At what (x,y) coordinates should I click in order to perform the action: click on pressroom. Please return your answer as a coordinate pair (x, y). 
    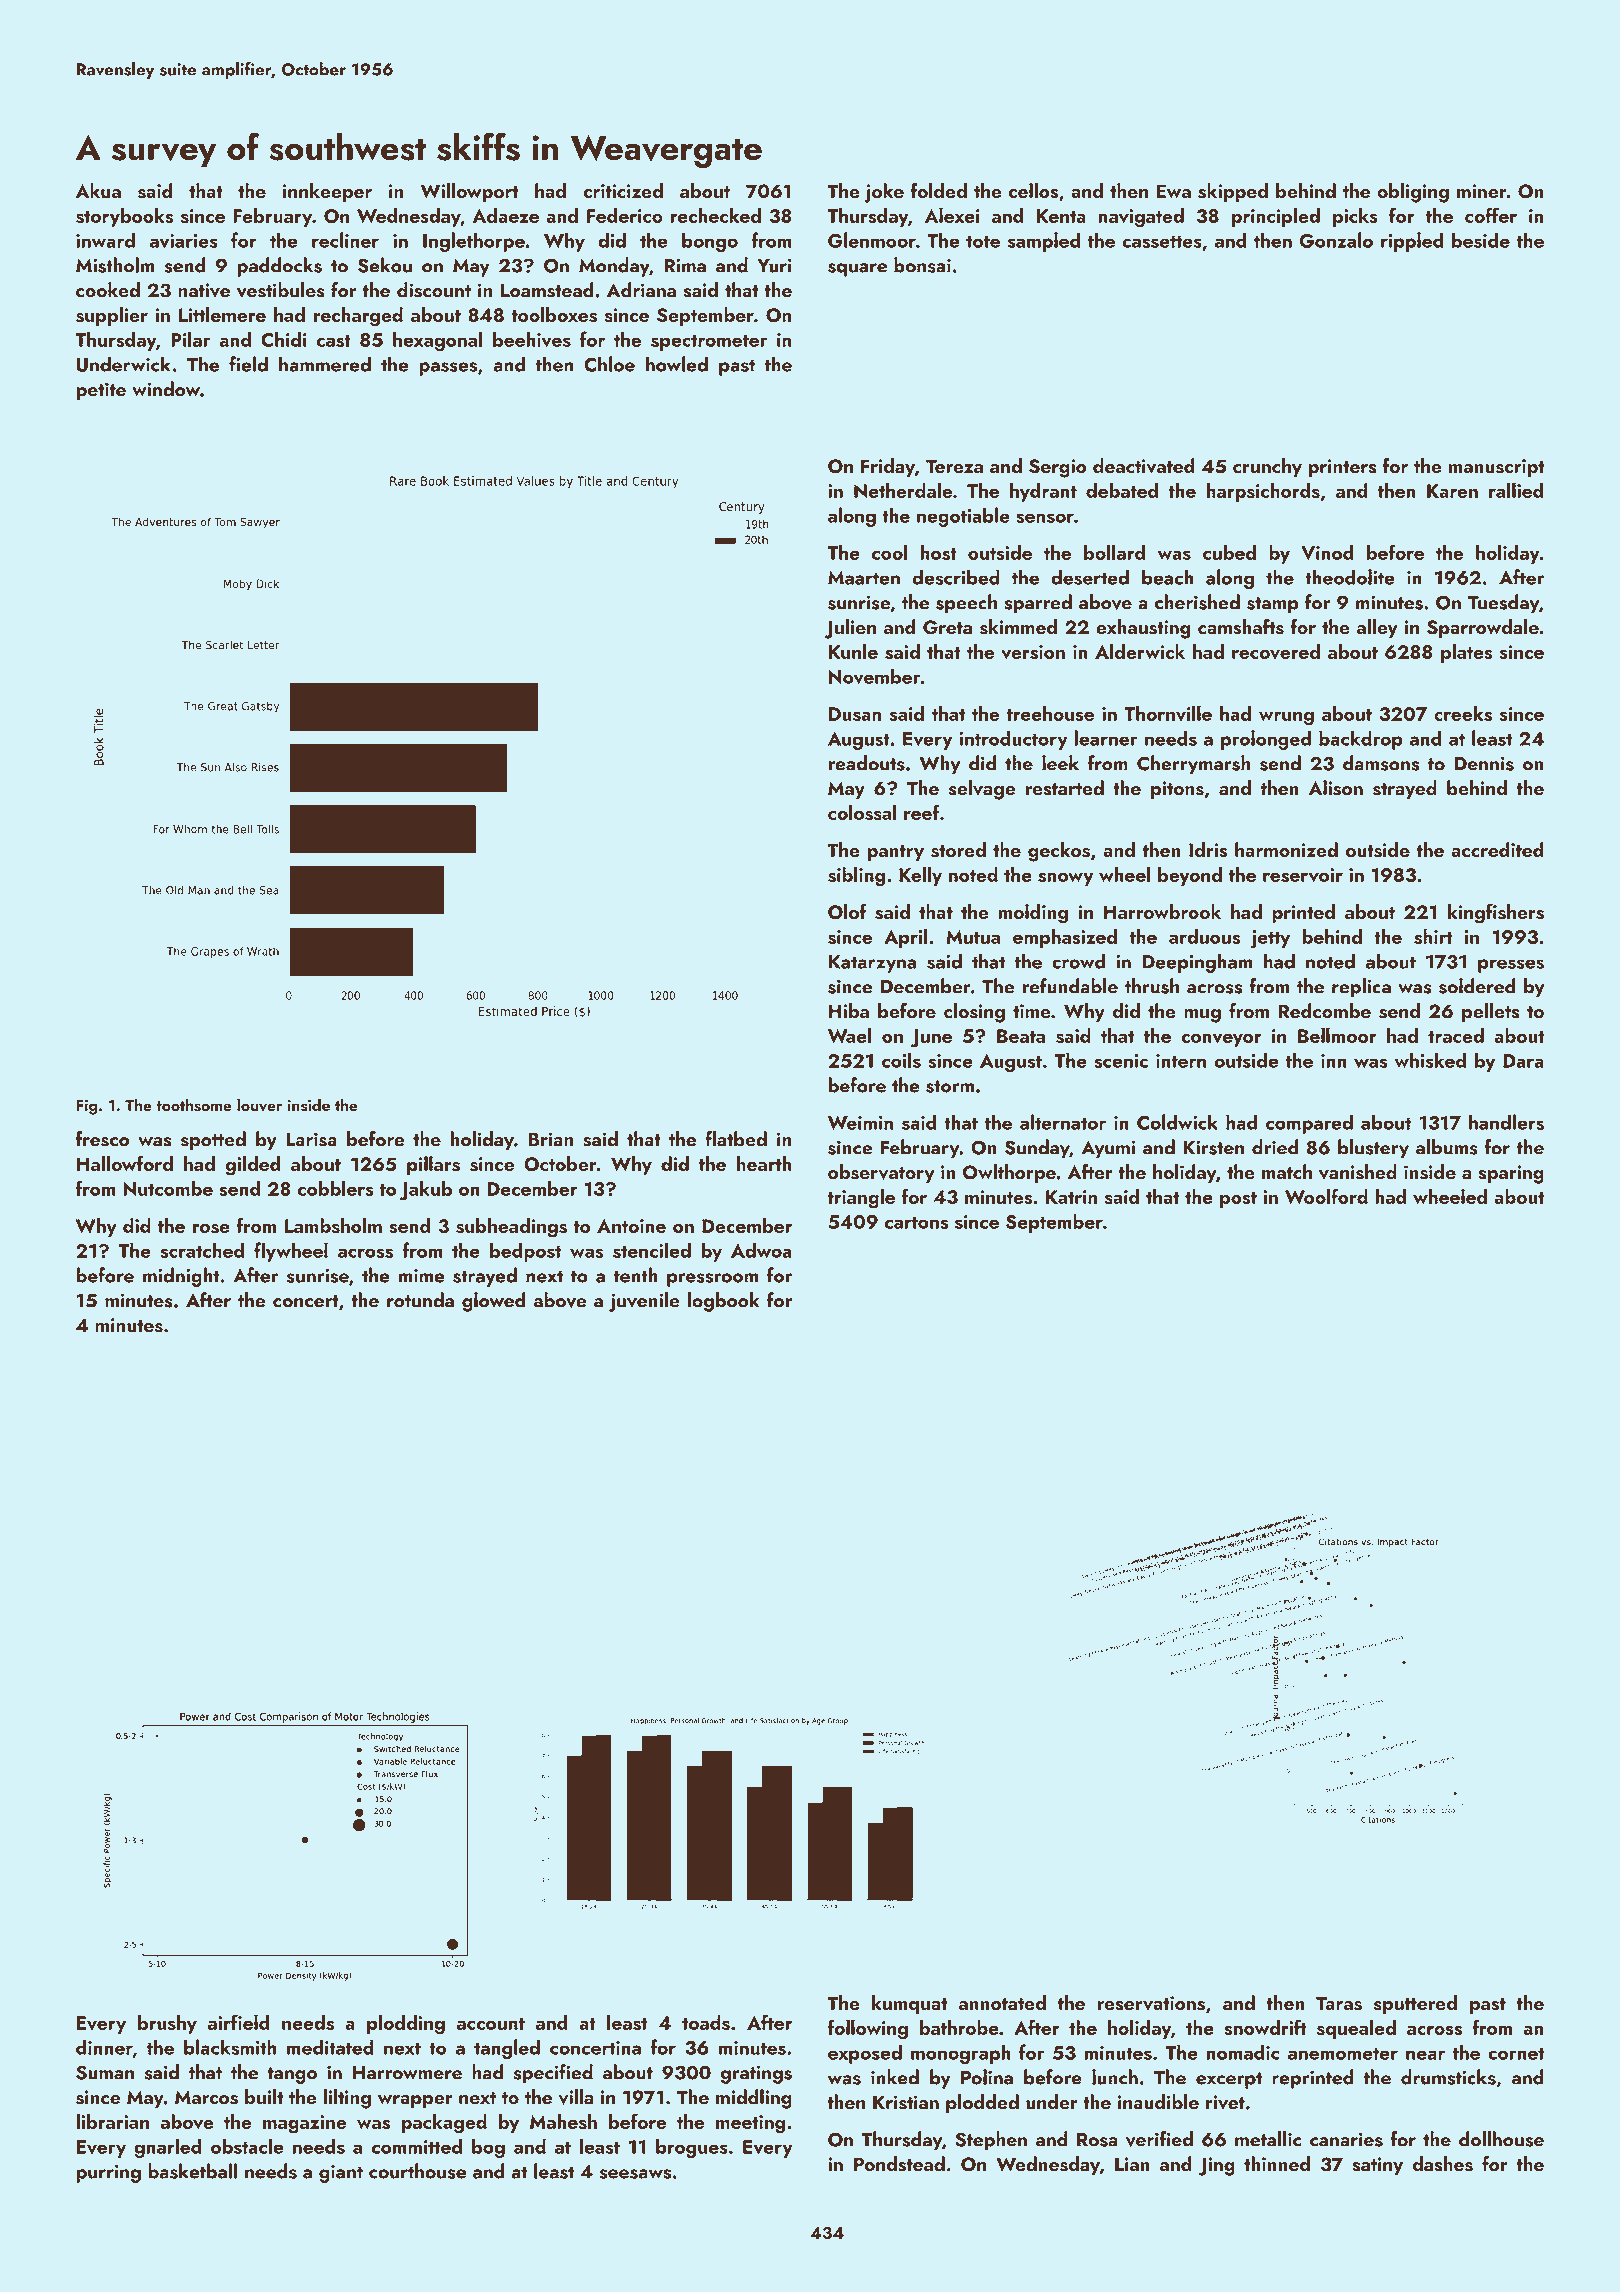
    Looking at the image, I should click on (712, 1280).
